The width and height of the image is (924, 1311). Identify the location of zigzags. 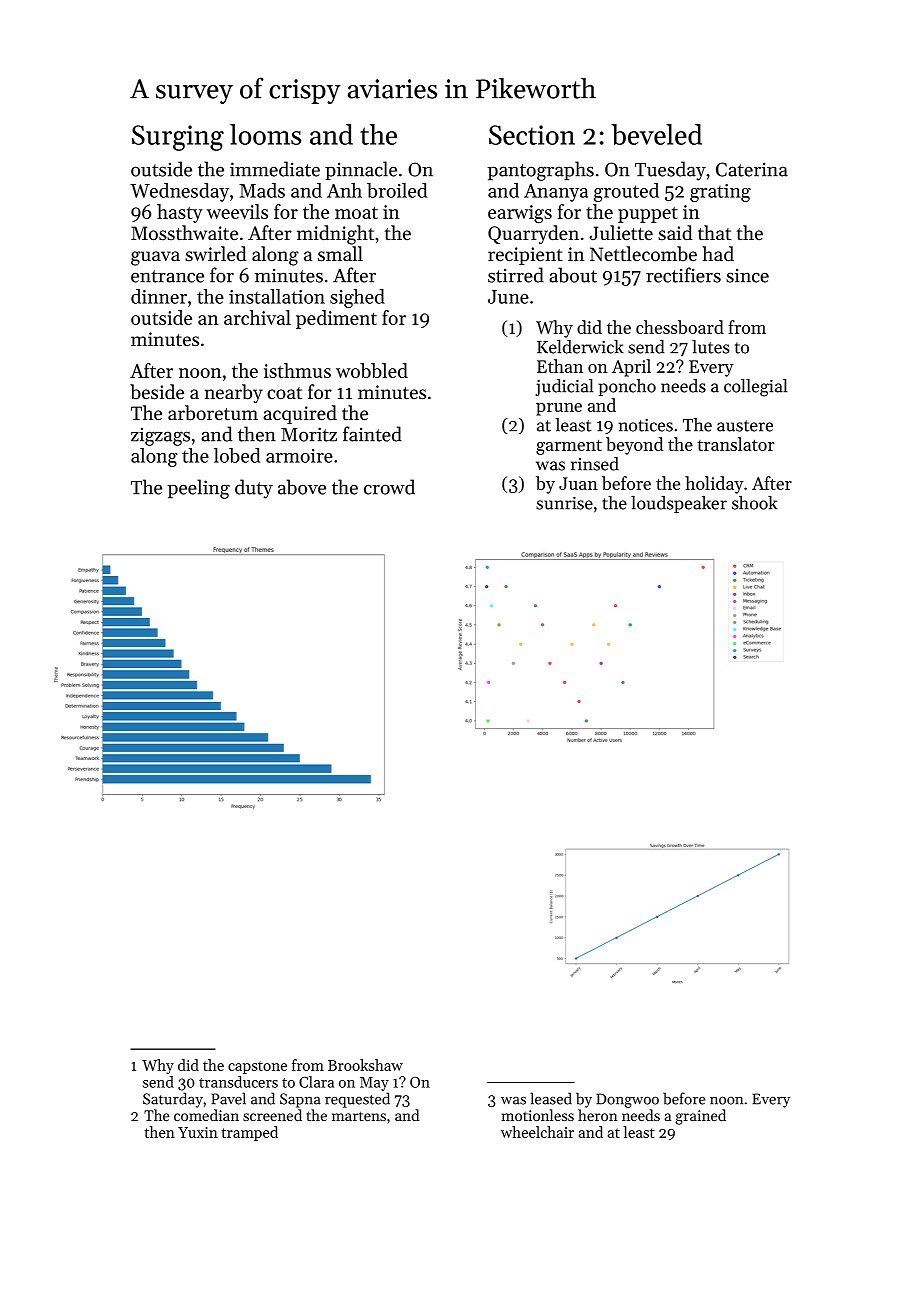
(160, 436).
